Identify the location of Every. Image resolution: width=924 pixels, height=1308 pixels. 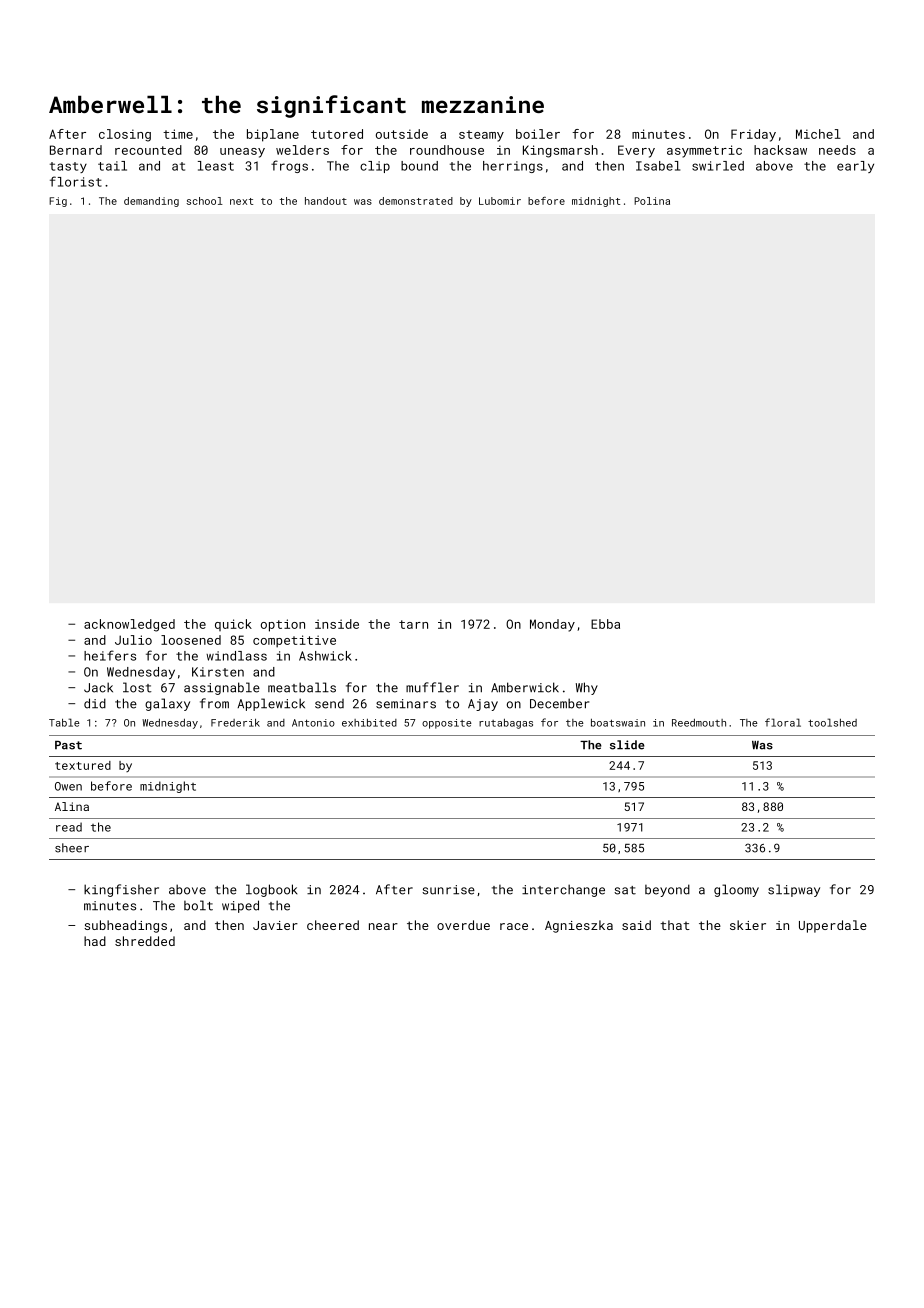
(636, 151).
